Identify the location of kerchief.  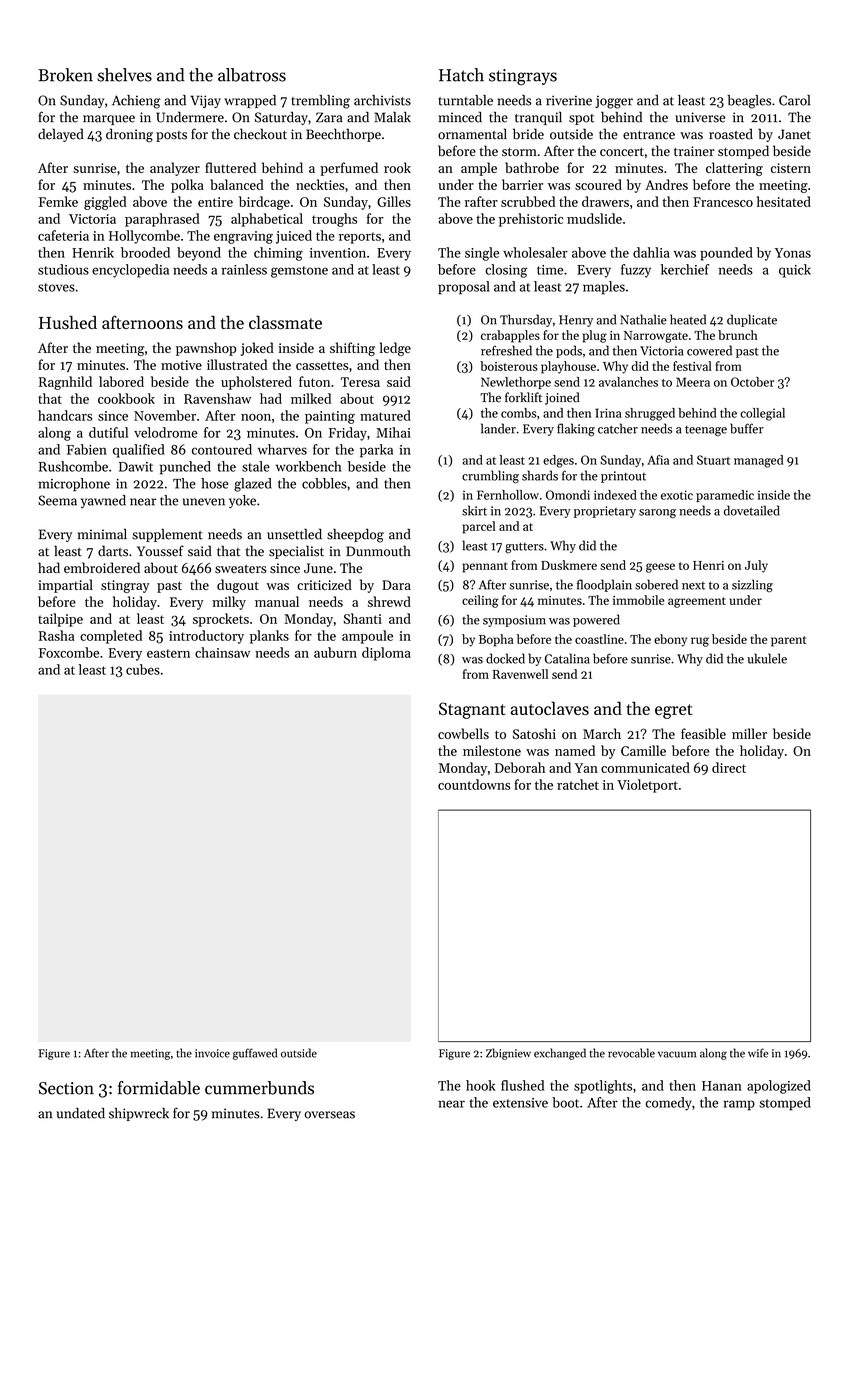
(685, 269).
